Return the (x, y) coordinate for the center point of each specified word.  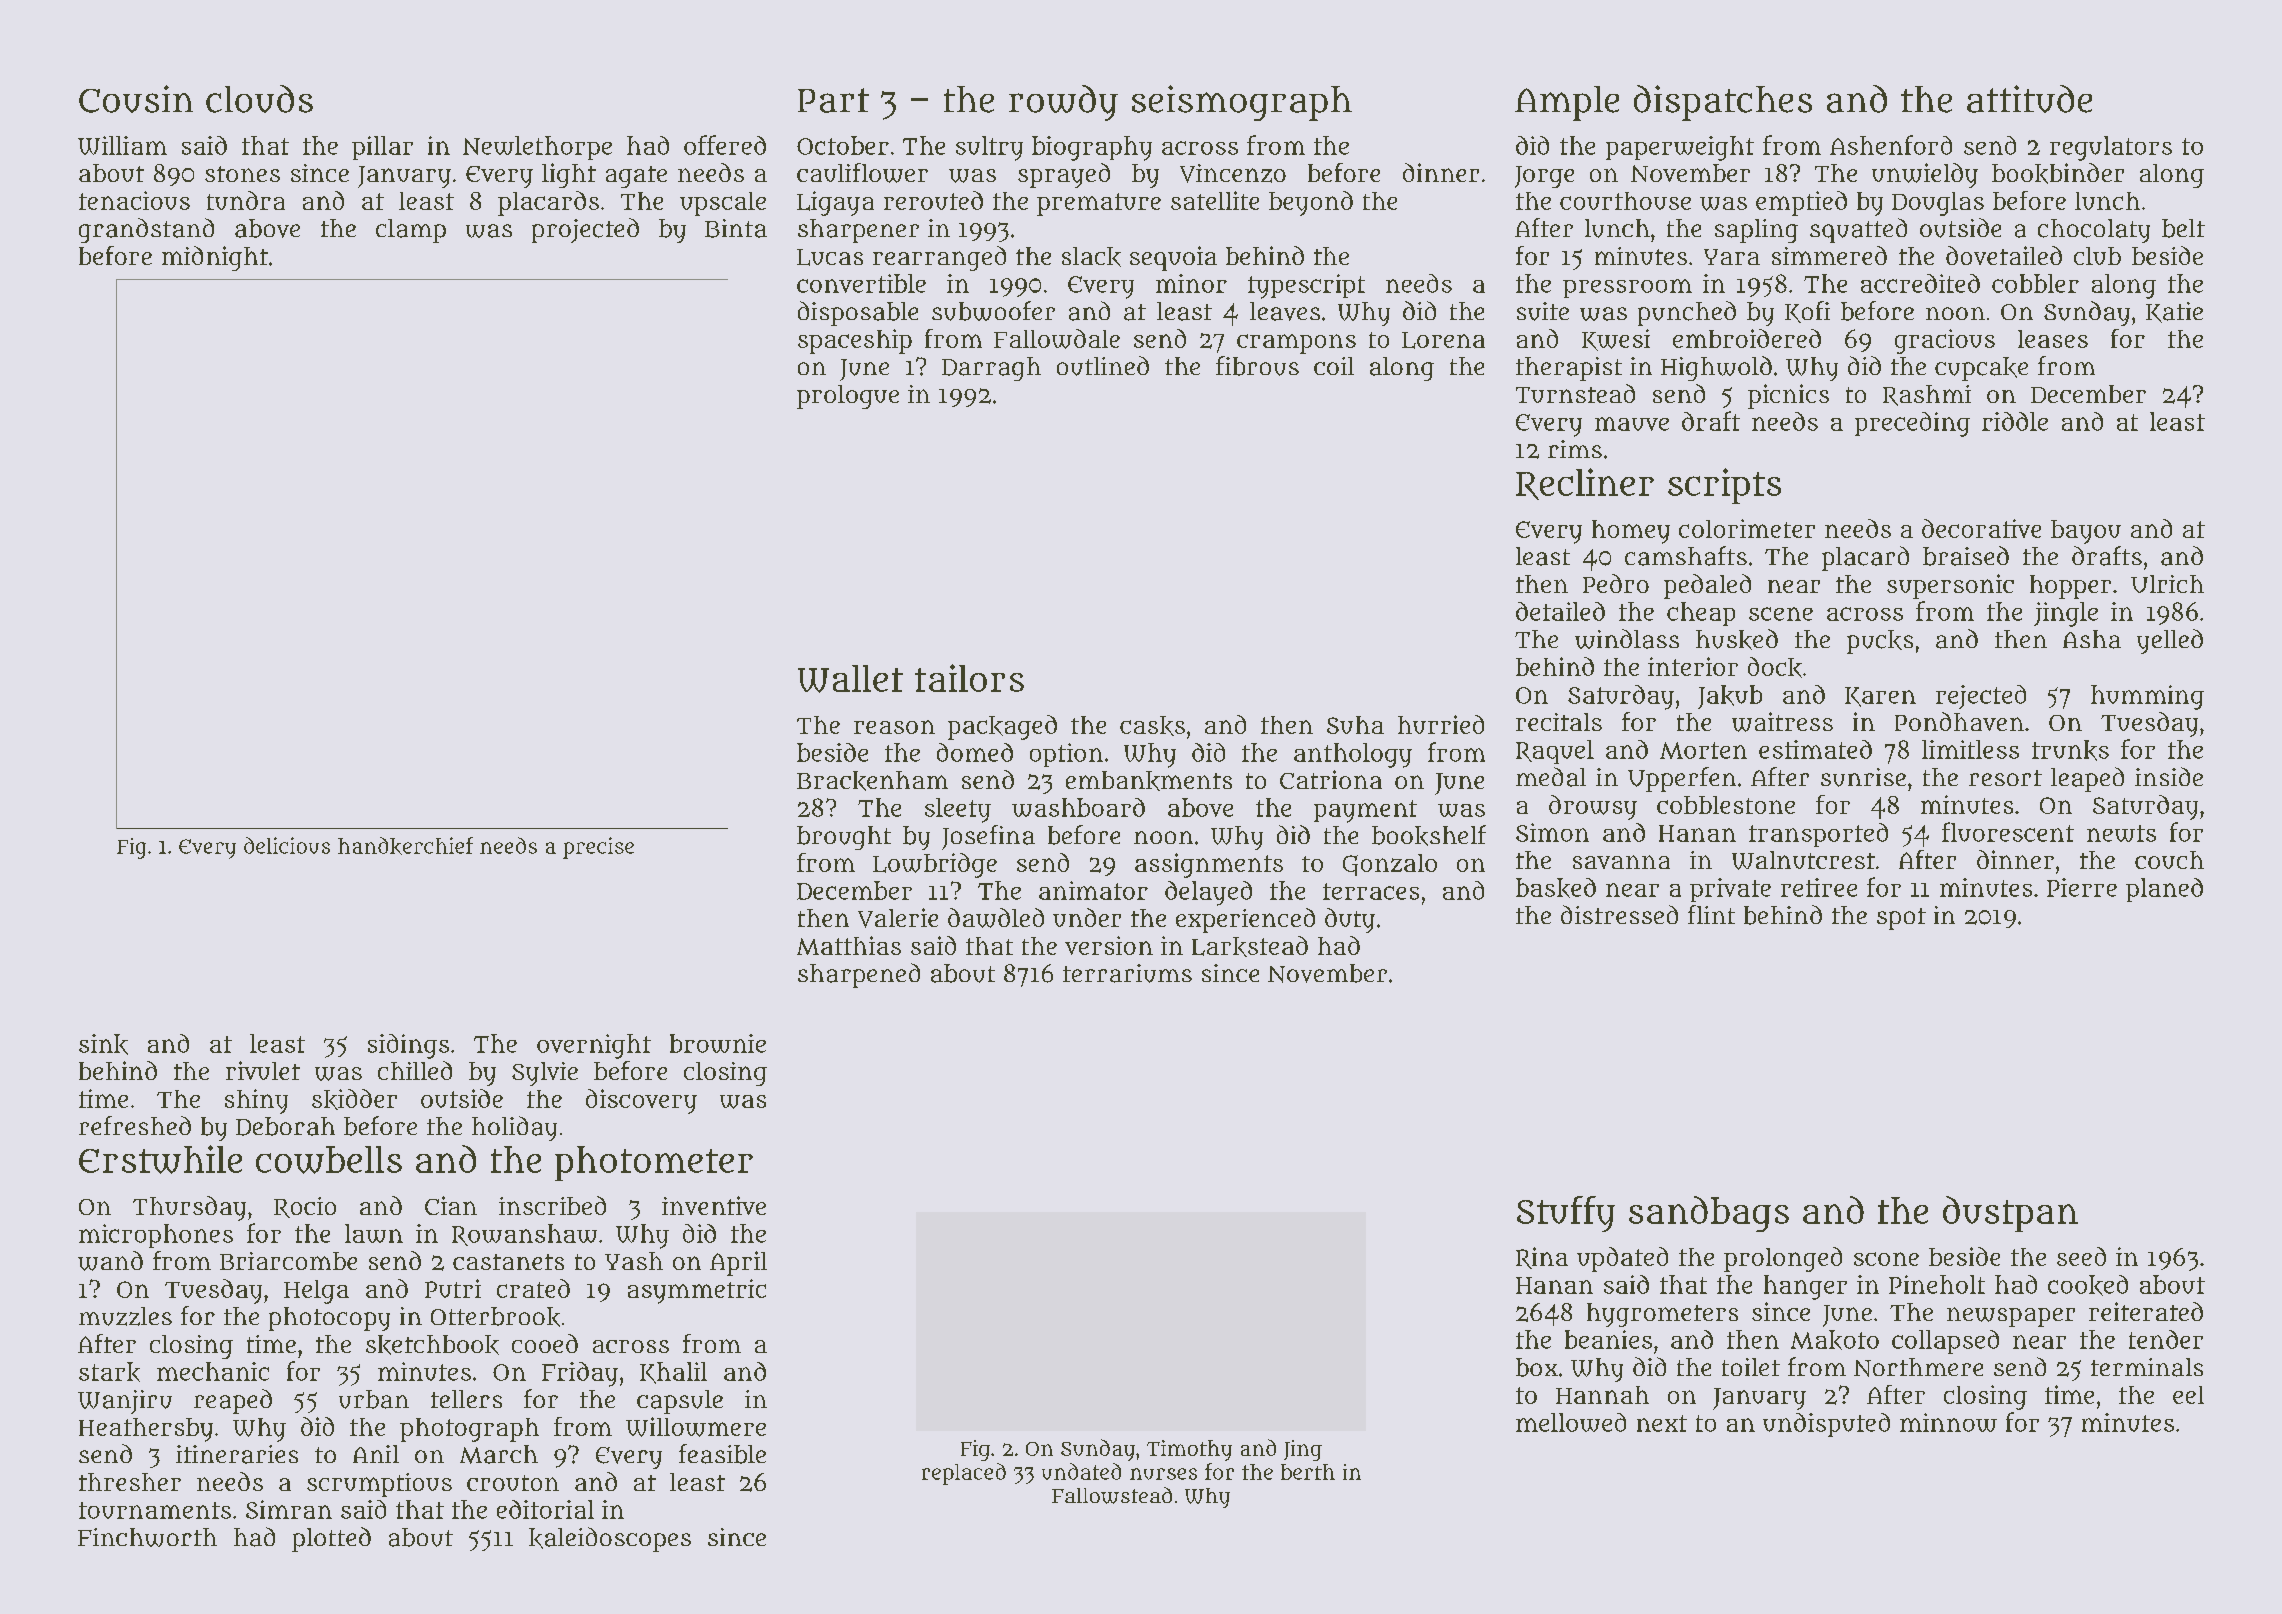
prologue (848, 397)
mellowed (1571, 1422)
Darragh (991, 369)
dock (1775, 667)
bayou (2086, 532)
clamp (411, 231)
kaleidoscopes (610, 1539)
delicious (287, 845)
